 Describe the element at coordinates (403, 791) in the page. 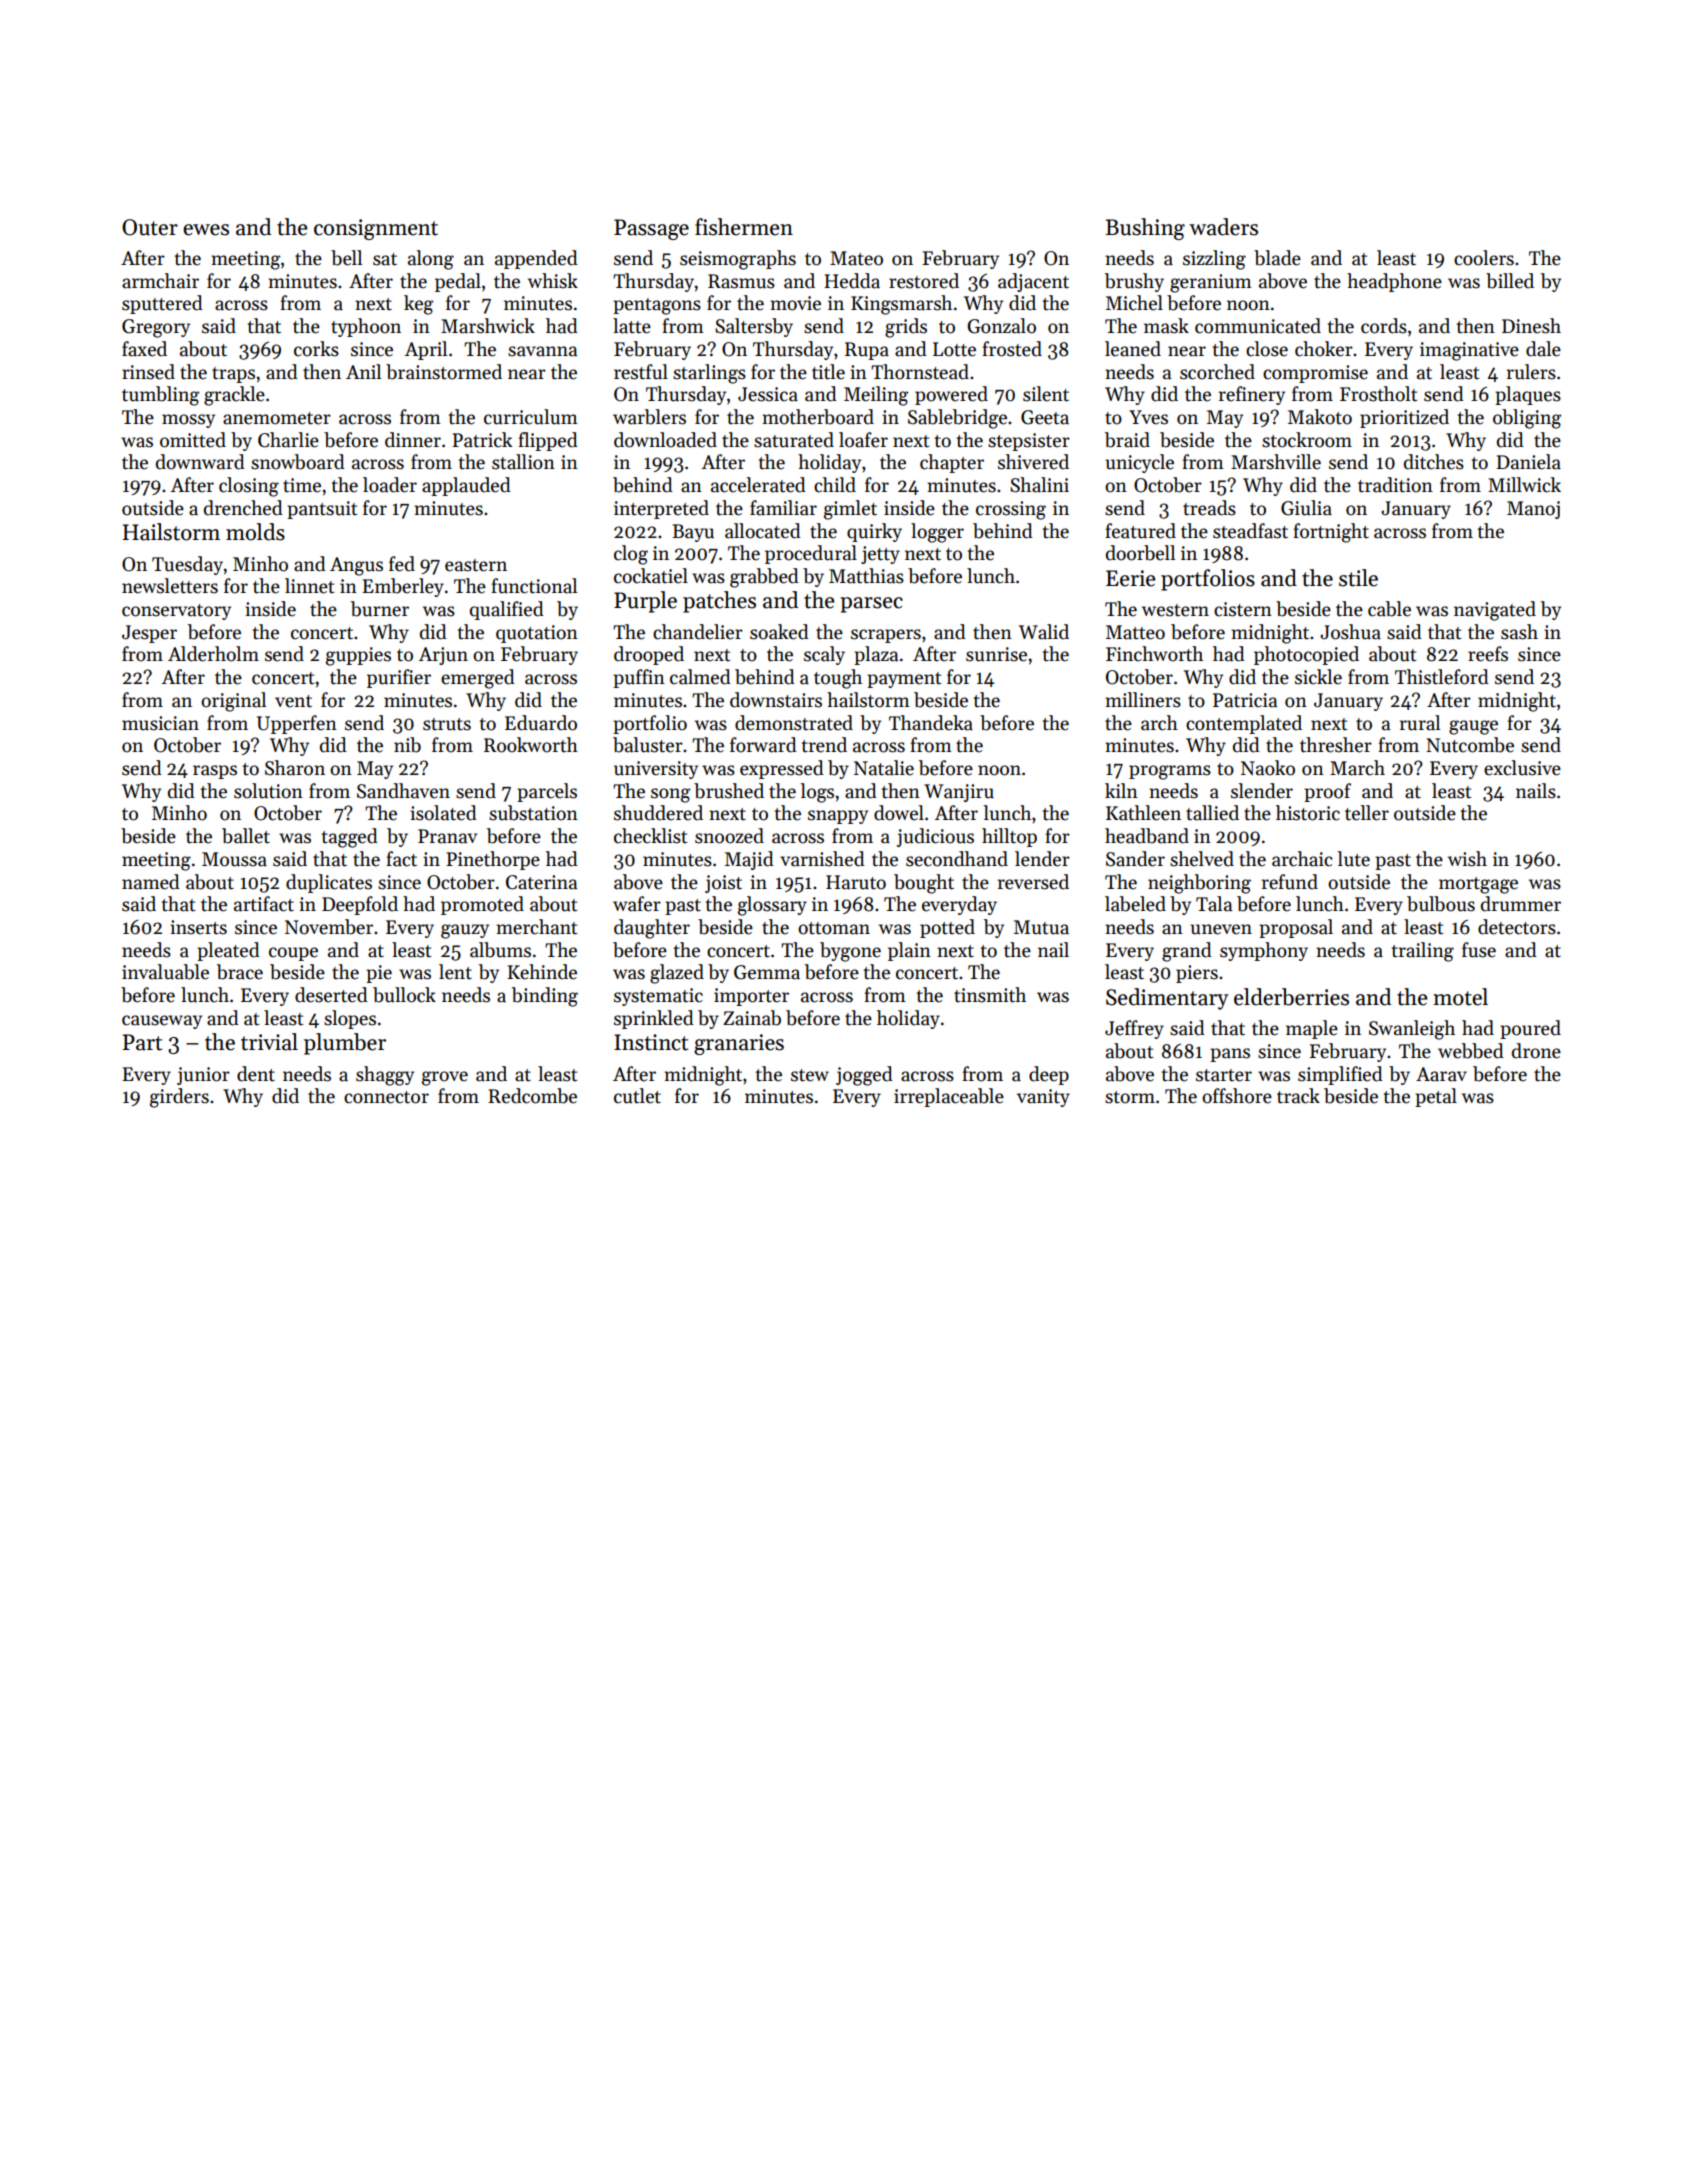

I see `Sandhaven` at that location.
